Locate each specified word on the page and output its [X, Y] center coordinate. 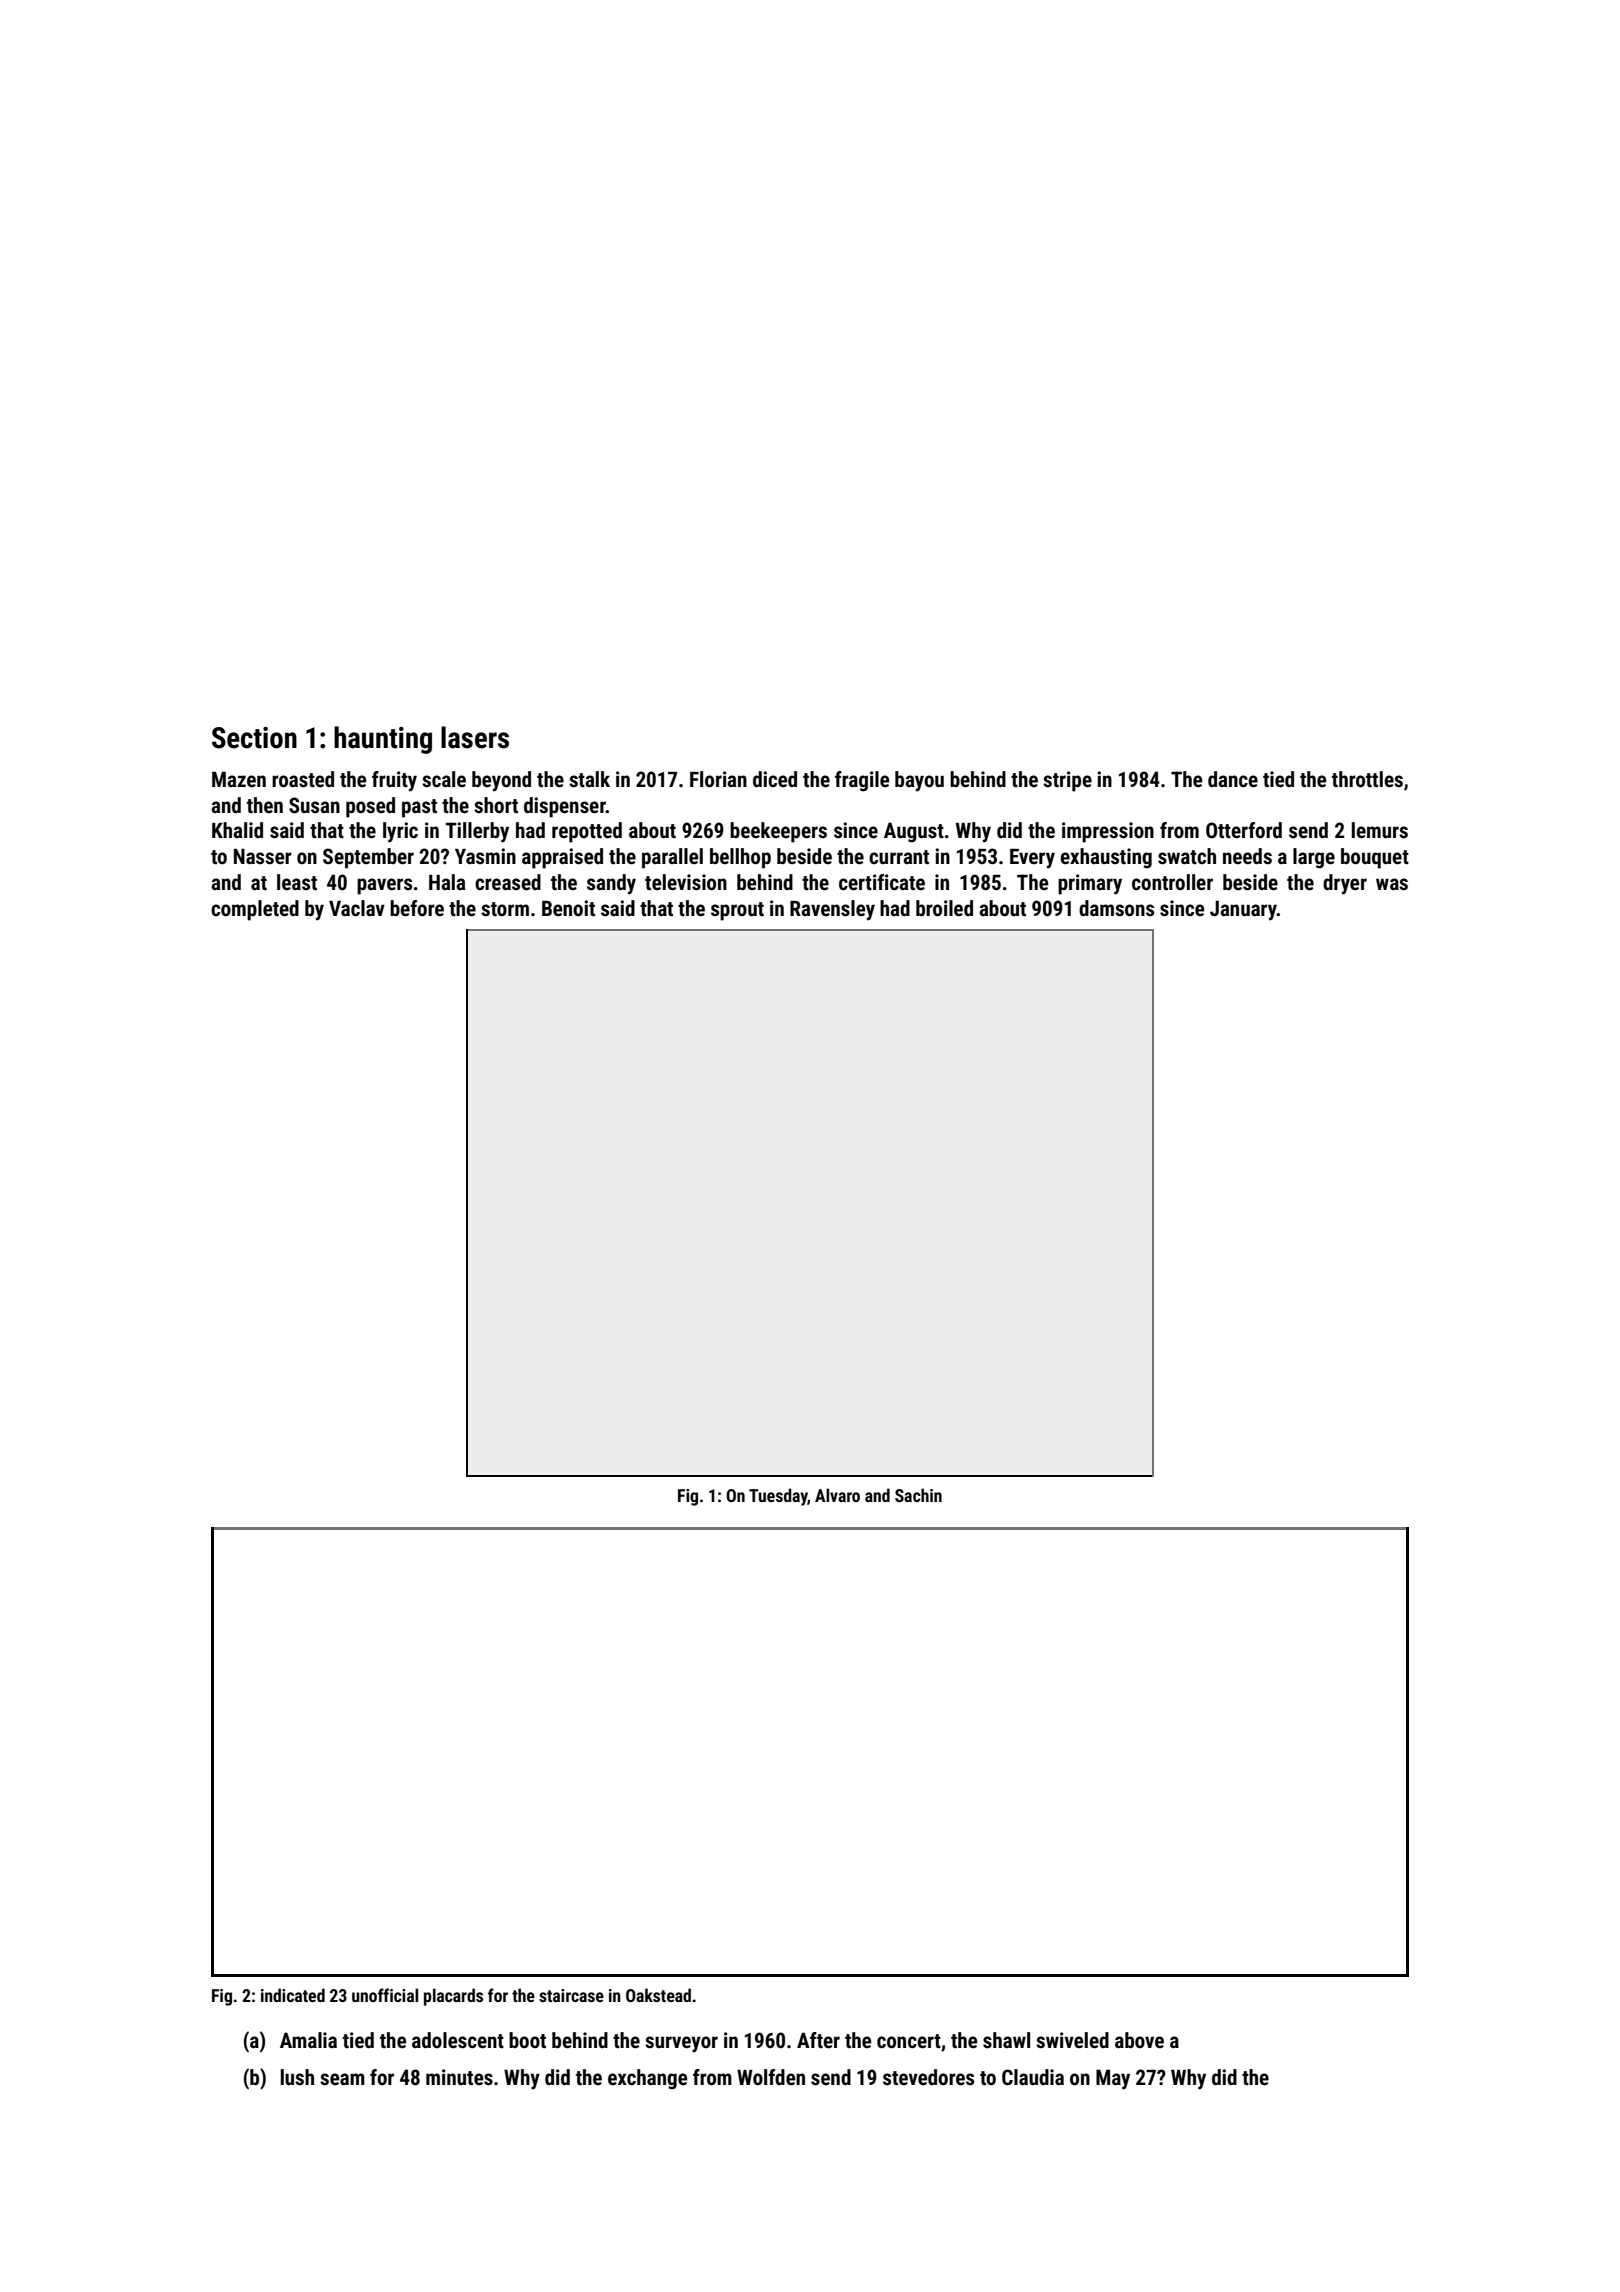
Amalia [308, 2040]
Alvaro [837, 1495]
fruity [394, 781]
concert [909, 2041]
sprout [737, 911]
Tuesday [778, 1497]
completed [255, 910]
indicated [293, 1995]
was [1392, 884]
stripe [1067, 781]
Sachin [918, 1495]
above [1139, 2040]
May [1113, 2079]
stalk [589, 779]
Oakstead [658, 1995]
